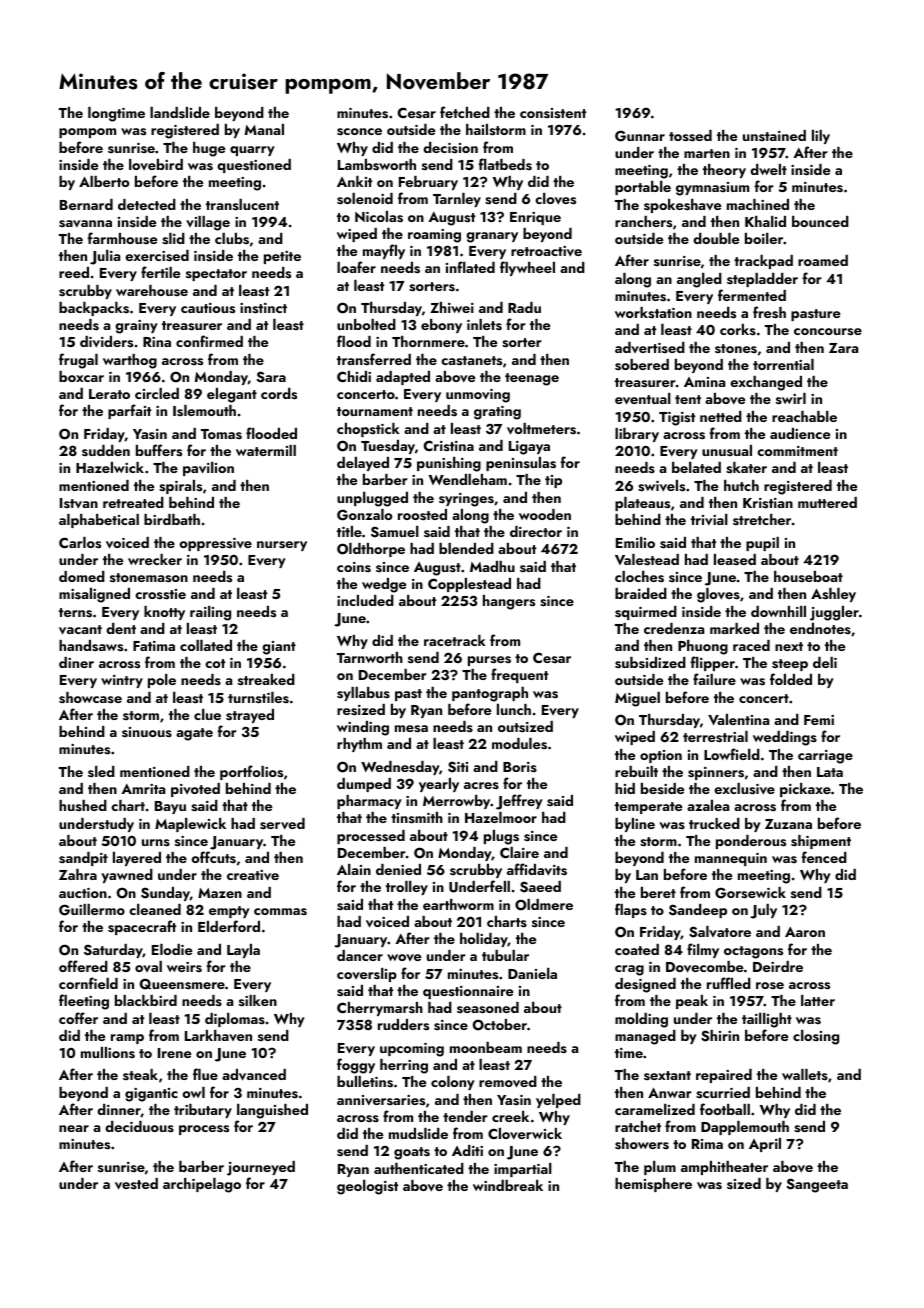 This page has height=1308, width=924. I want to click on archipelago, so click(202, 1185).
